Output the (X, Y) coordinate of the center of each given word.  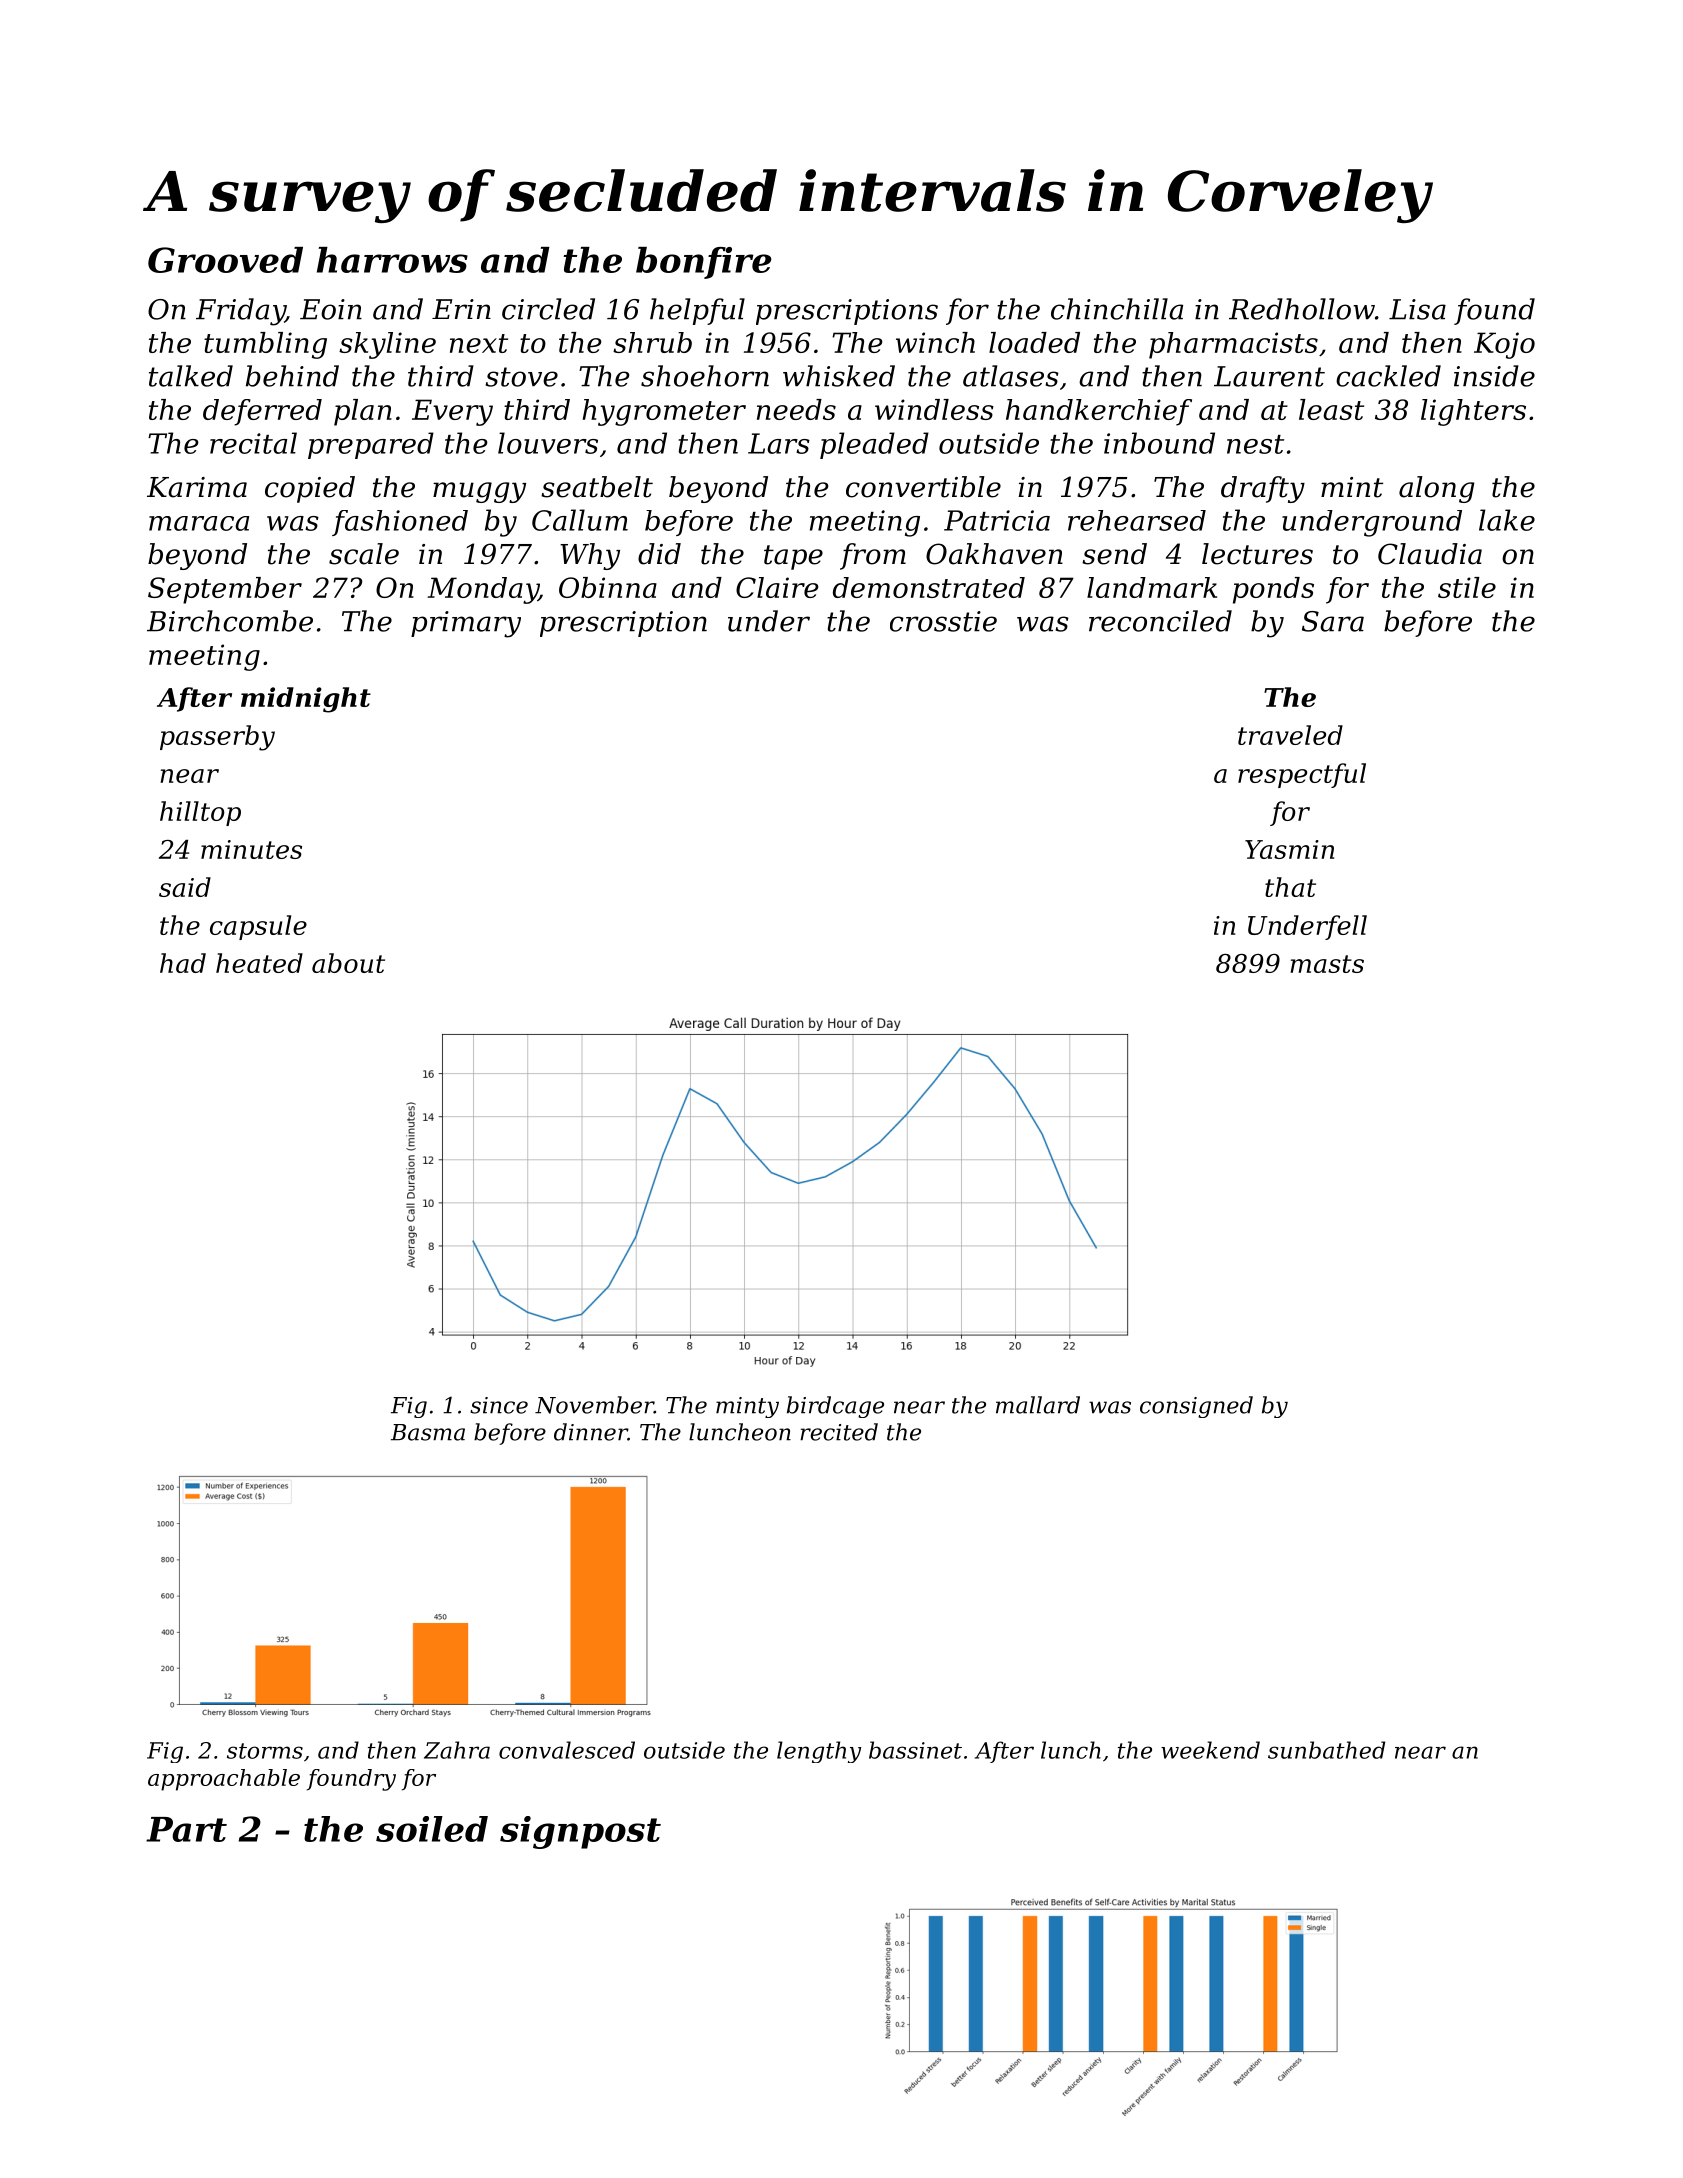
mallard (1038, 1405)
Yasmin (1289, 849)
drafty (1263, 489)
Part (186, 1829)
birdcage (835, 1407)
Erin (461, 309)
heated (259, 963)
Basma (428, 1432)
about (348, 963)
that (1290, 887)
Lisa (1417, 309)
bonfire (704, 263)
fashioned (400, 523)
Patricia (997, 520)
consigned (1196, 1407)
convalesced (567, 1750)
